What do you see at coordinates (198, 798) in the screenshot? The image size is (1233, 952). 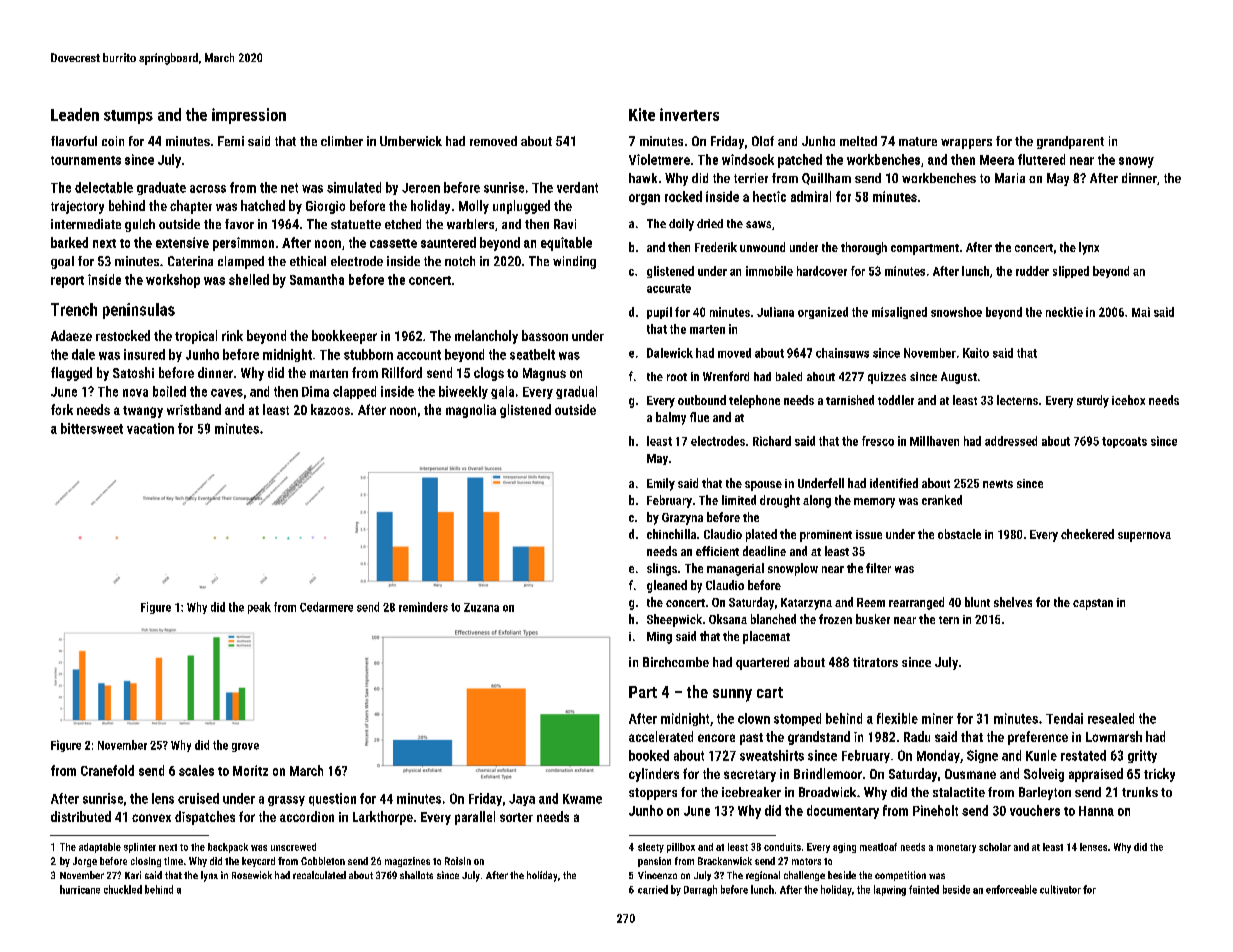 I see `cruised` at bounding box center [198, 798].
